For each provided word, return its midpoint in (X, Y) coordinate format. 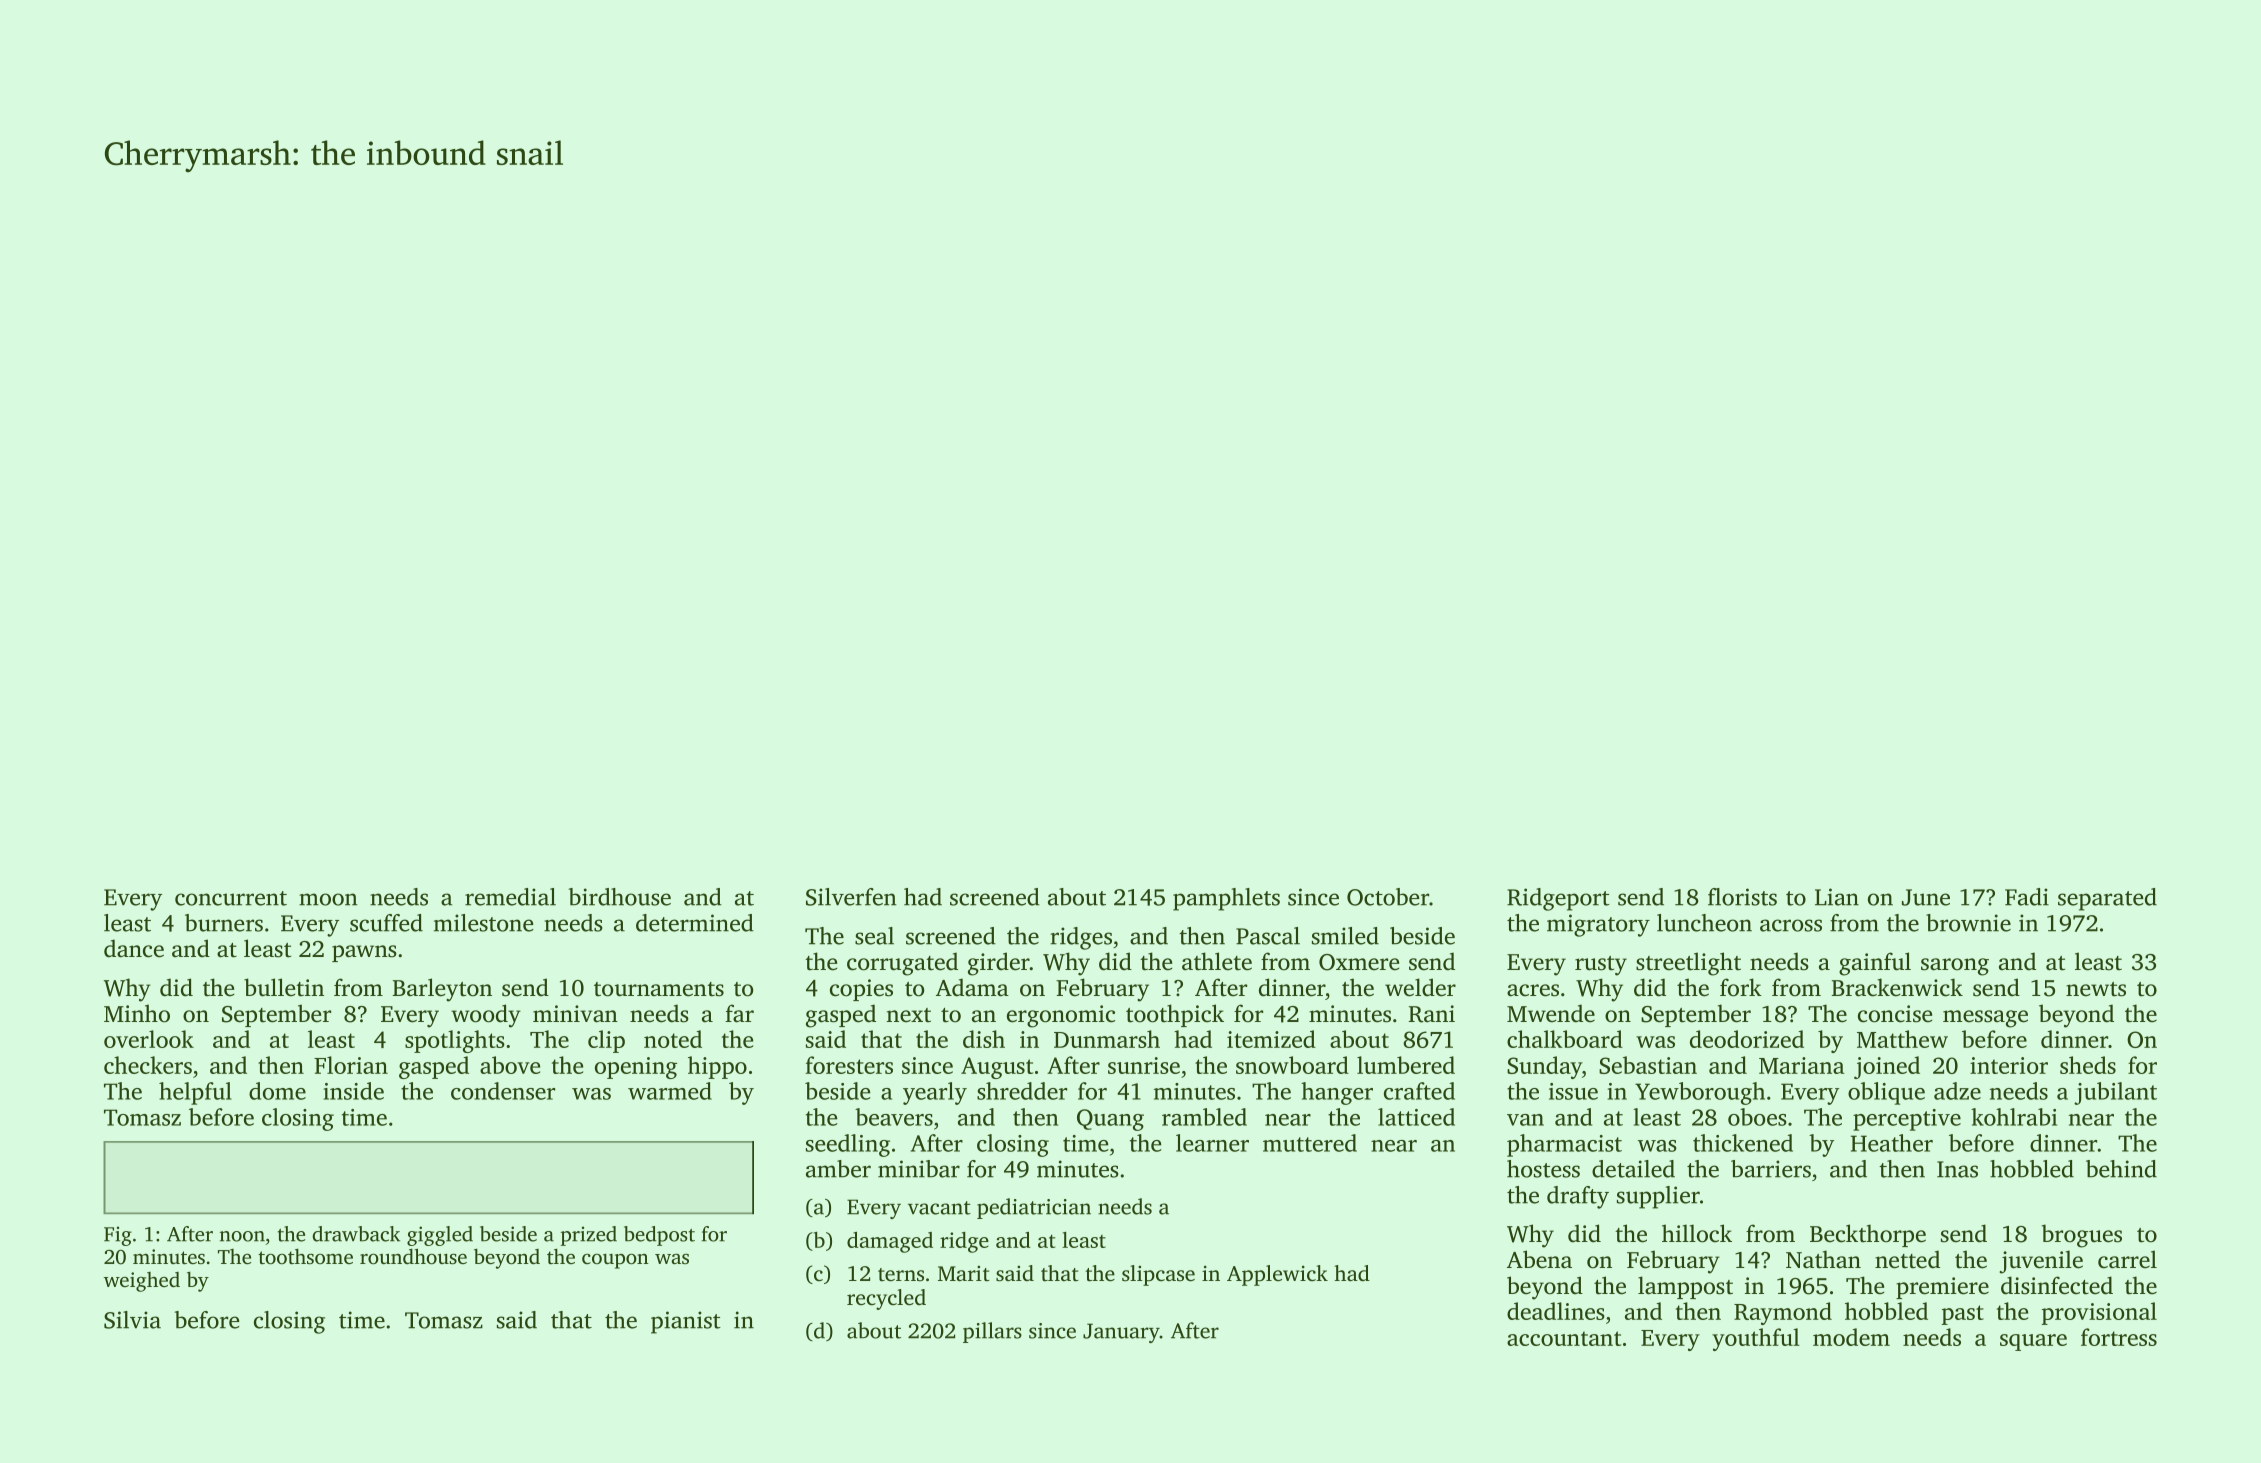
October (1388, 897)
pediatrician (1034, 1208)
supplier (1658, 1197)
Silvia (132, 1320)
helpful (195, 1093)
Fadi (2027, 897)
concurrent (231, 898)
